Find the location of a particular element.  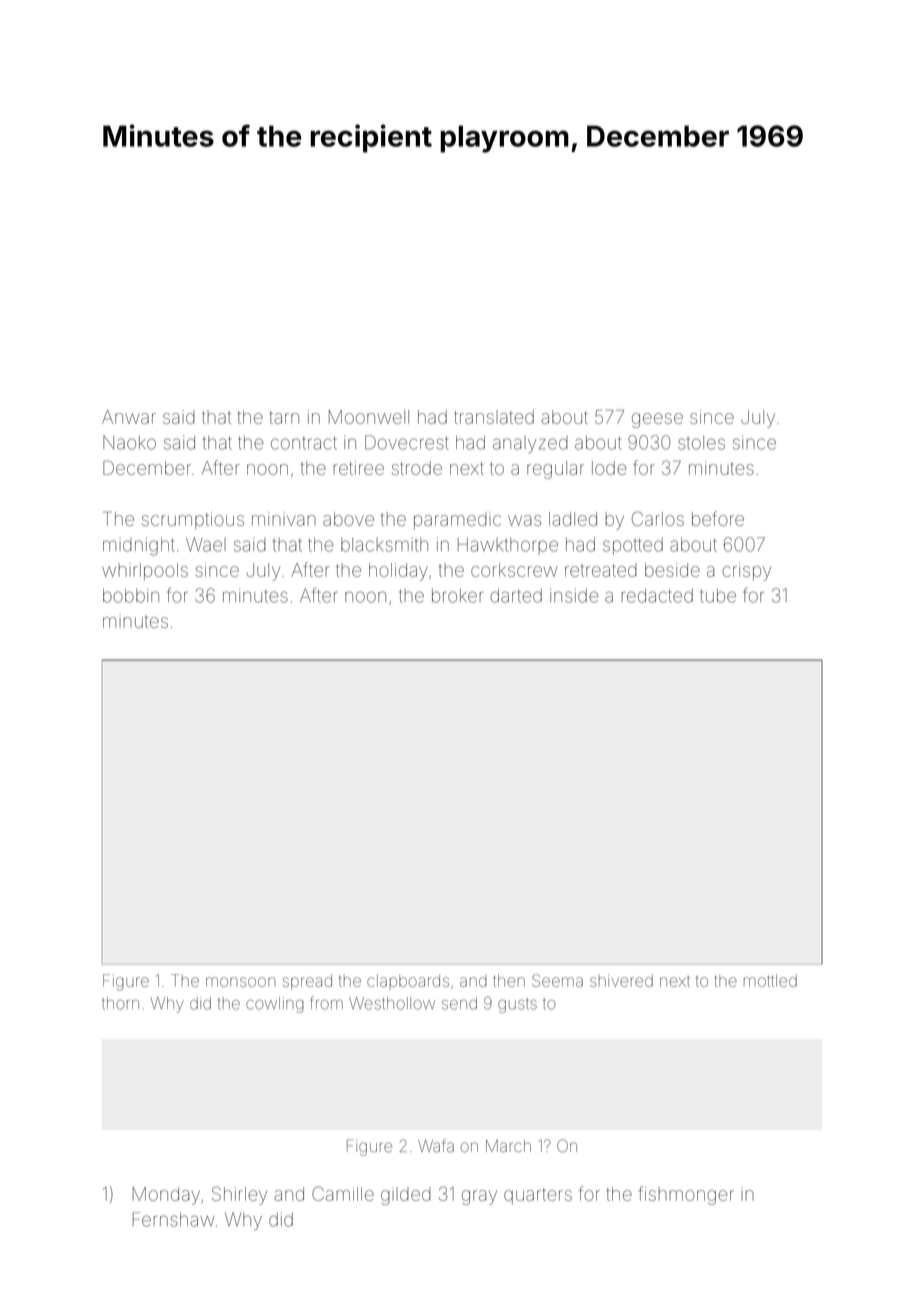

Dovecrest is located at coordinates (406, 442).
